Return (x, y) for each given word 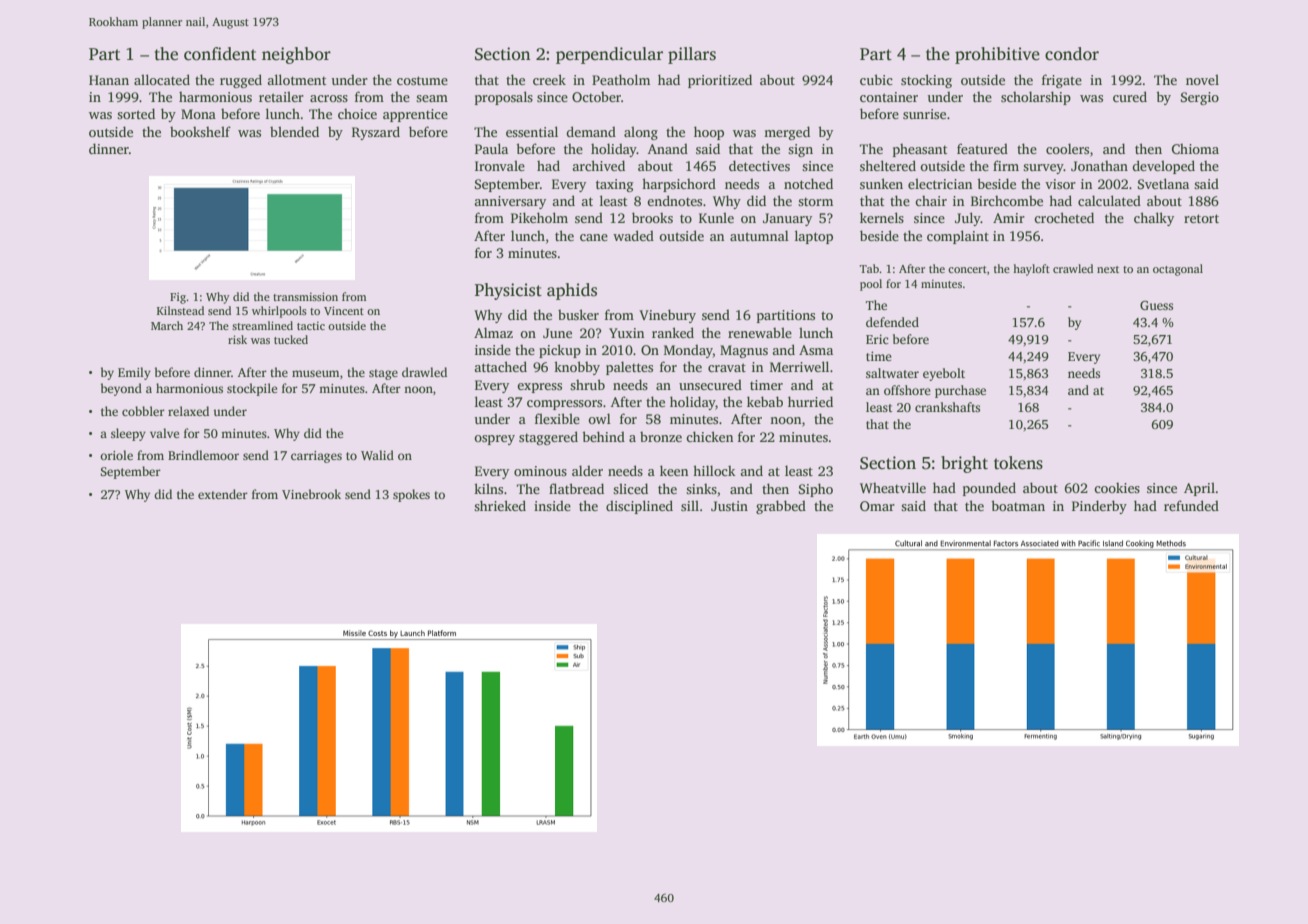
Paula (491, 148)
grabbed (781, 507)
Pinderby (1099, 507)
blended (294, 131)
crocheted (1064, 217)
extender (223, 494)
